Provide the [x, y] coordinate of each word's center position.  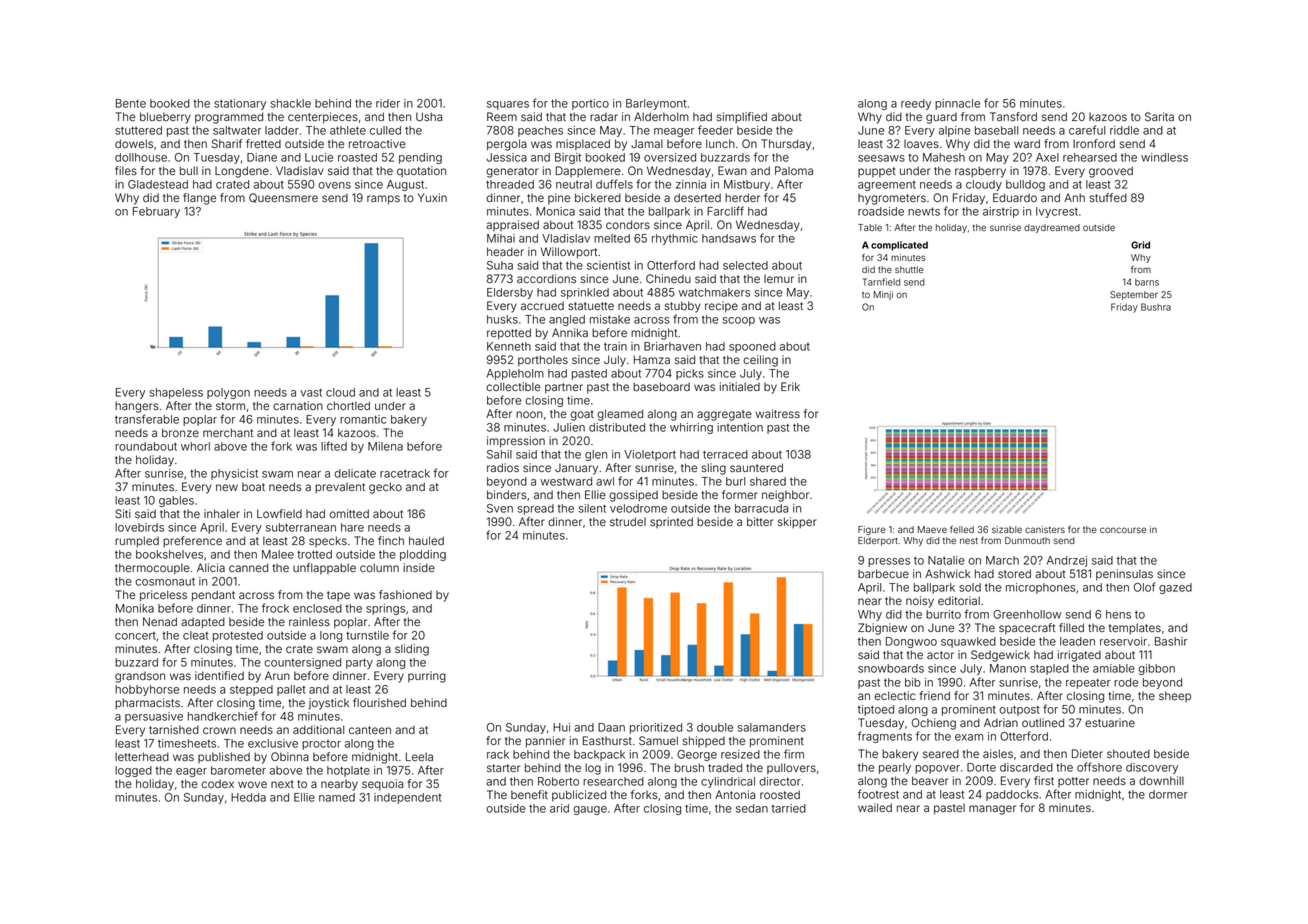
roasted [357, 157]
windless [1164, 157]
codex [217, 783]
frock [275, 608]
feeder [715, 130]
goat [582, 415]
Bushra [1156, 307]
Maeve [932, 529]
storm [230, 406]
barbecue [883, 573]
